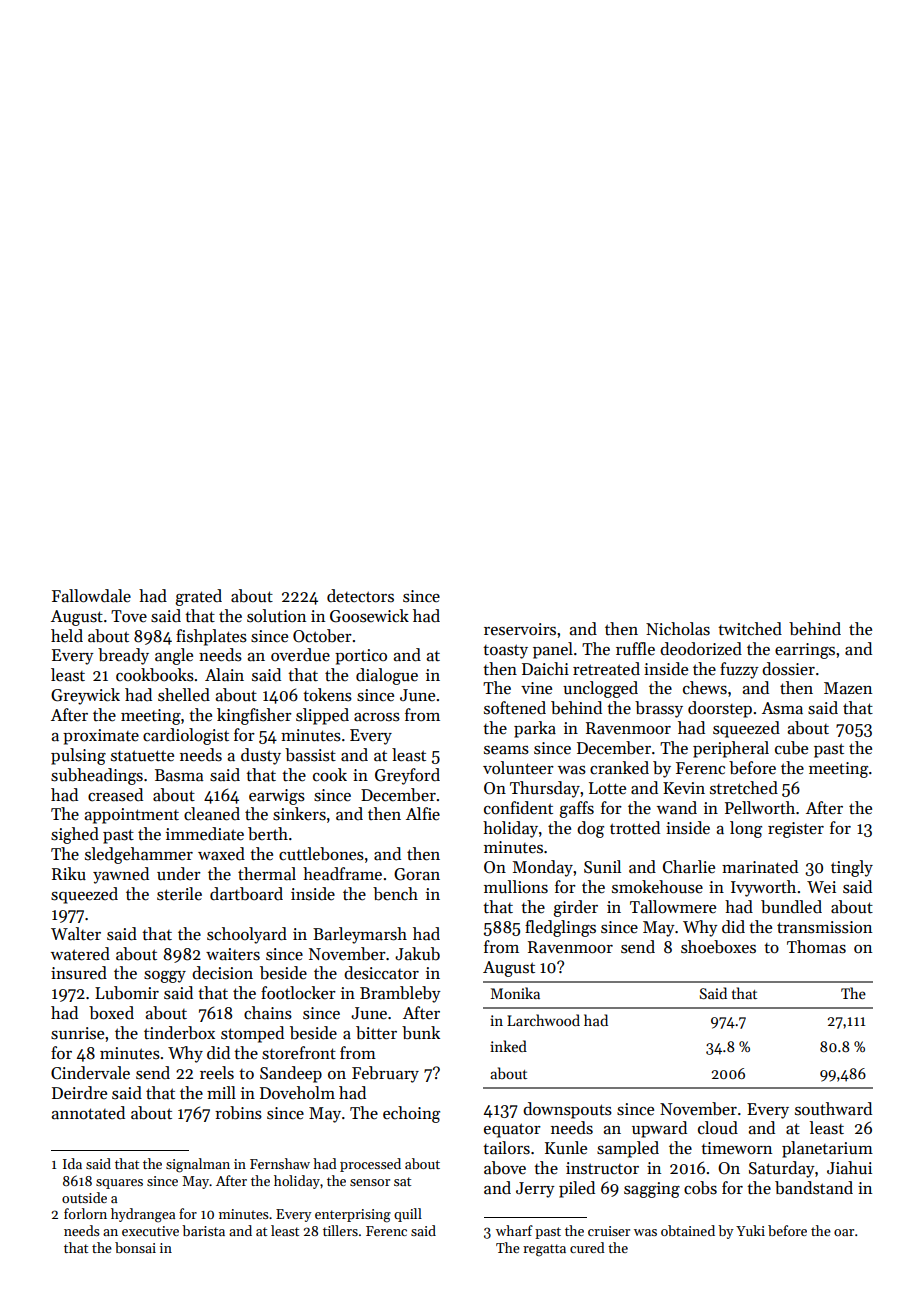  I want to click on detectors, so click(360, 596).
